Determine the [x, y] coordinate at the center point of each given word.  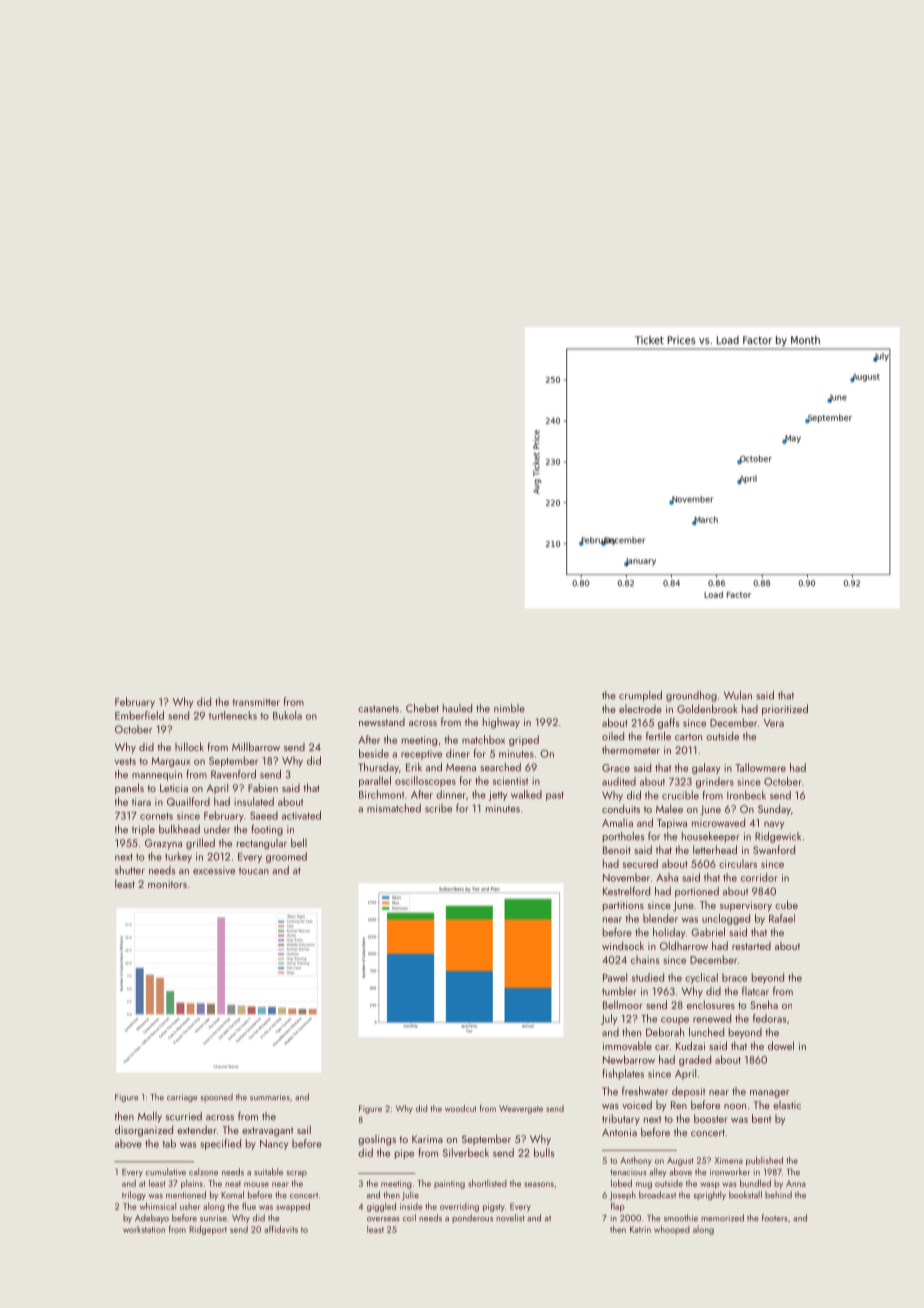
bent [761, 1118]
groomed [286, 857]
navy [774, 825]
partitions [623, 906]
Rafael [782, 918]
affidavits [281, 1229]
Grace [616, 768]
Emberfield [139, 715]
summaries [270, 1097]
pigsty [494, 1207]
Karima [427, 1139]
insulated [254, 801]
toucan [254, 871]
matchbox [483, 739]
